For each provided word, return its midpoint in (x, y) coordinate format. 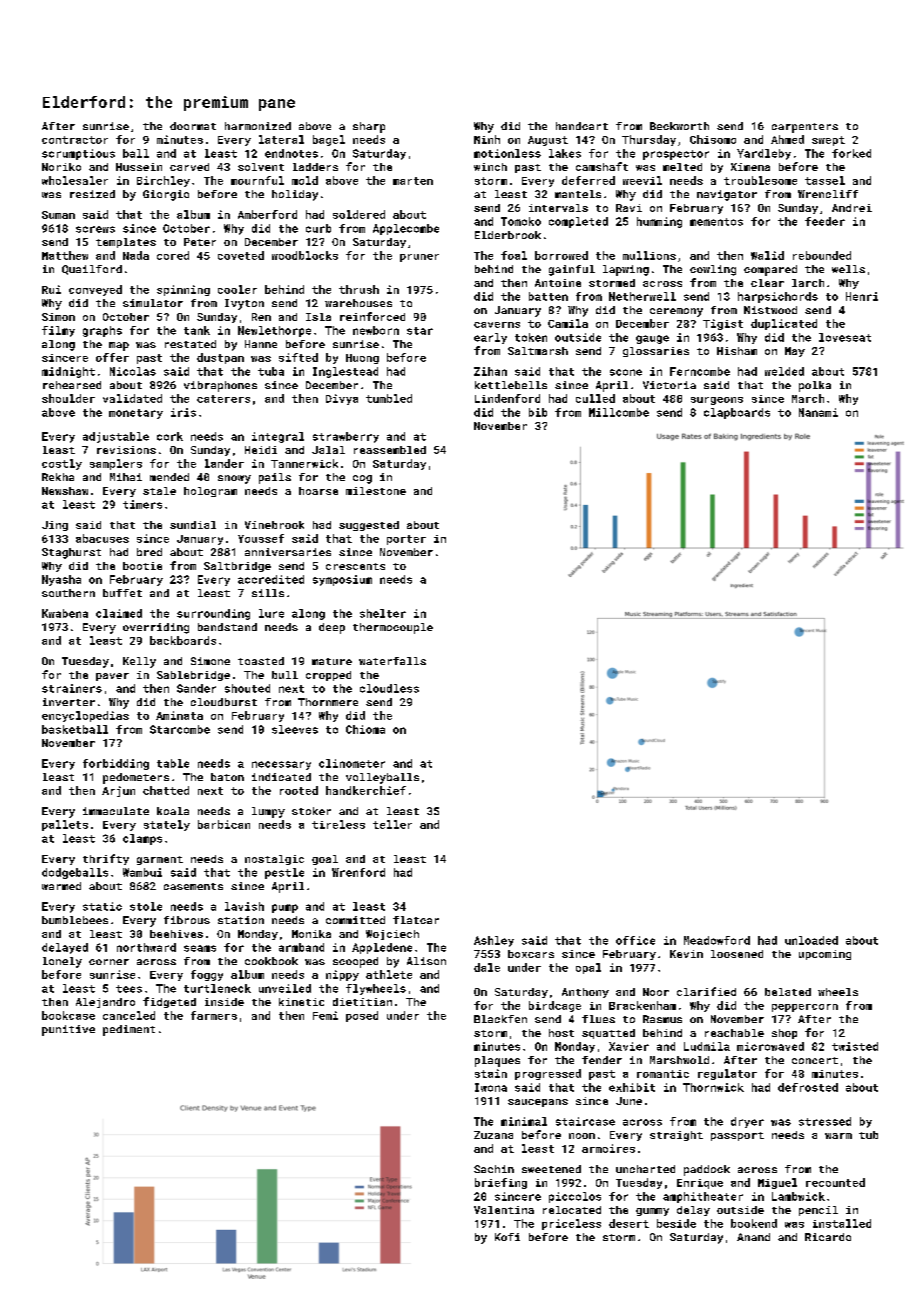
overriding (156, 628)
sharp (369, 127)
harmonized (258, 126)
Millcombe (619, 412)
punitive (68, 1030)
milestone (376, 491)
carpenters (805, 128)
